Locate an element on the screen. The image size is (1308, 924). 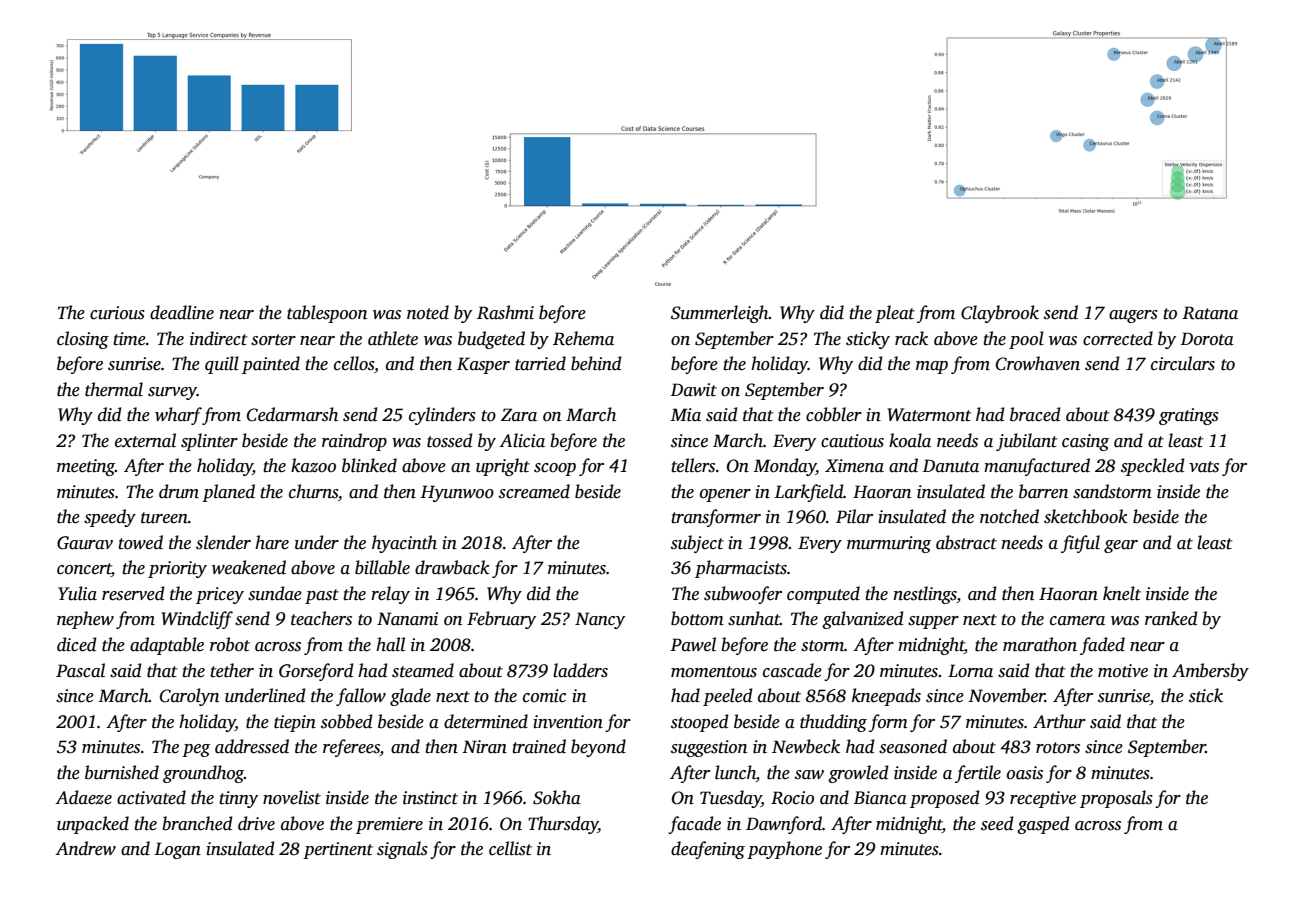
Pascal is located at coordinates (80, 670).
